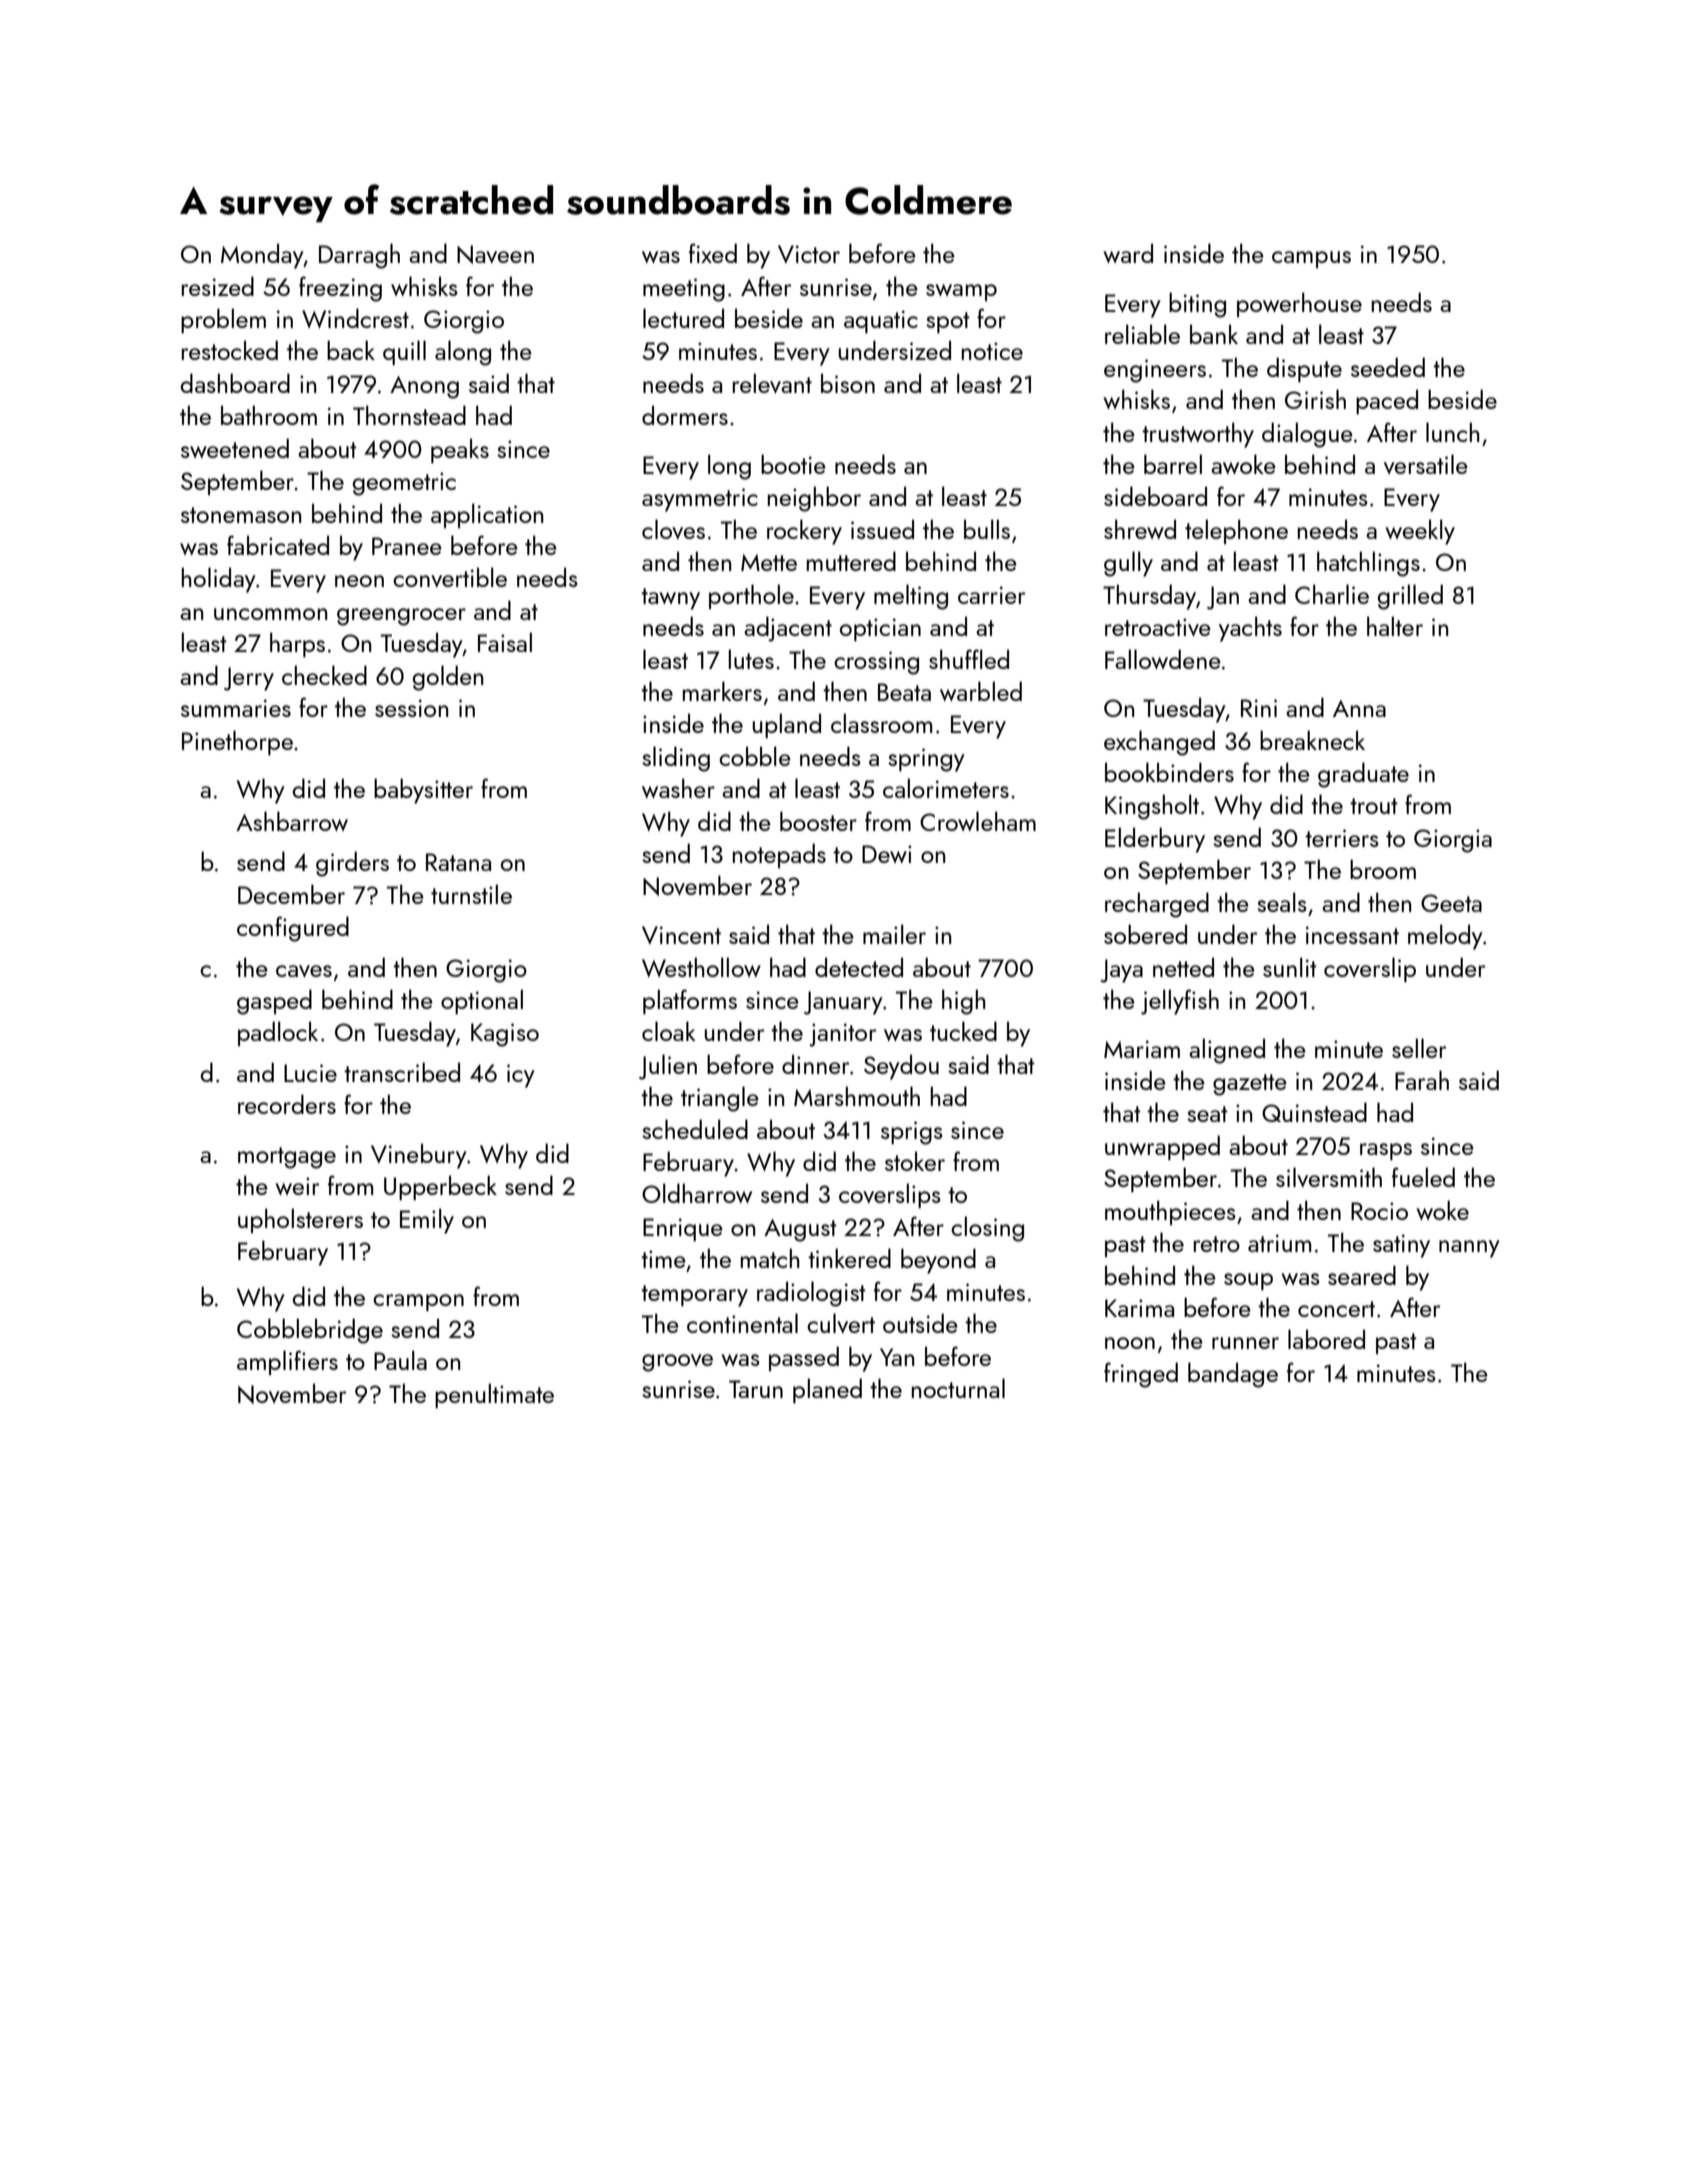 This image has height=2178, width=1683. I want to click on amplifiers, so click(287, 1362).
